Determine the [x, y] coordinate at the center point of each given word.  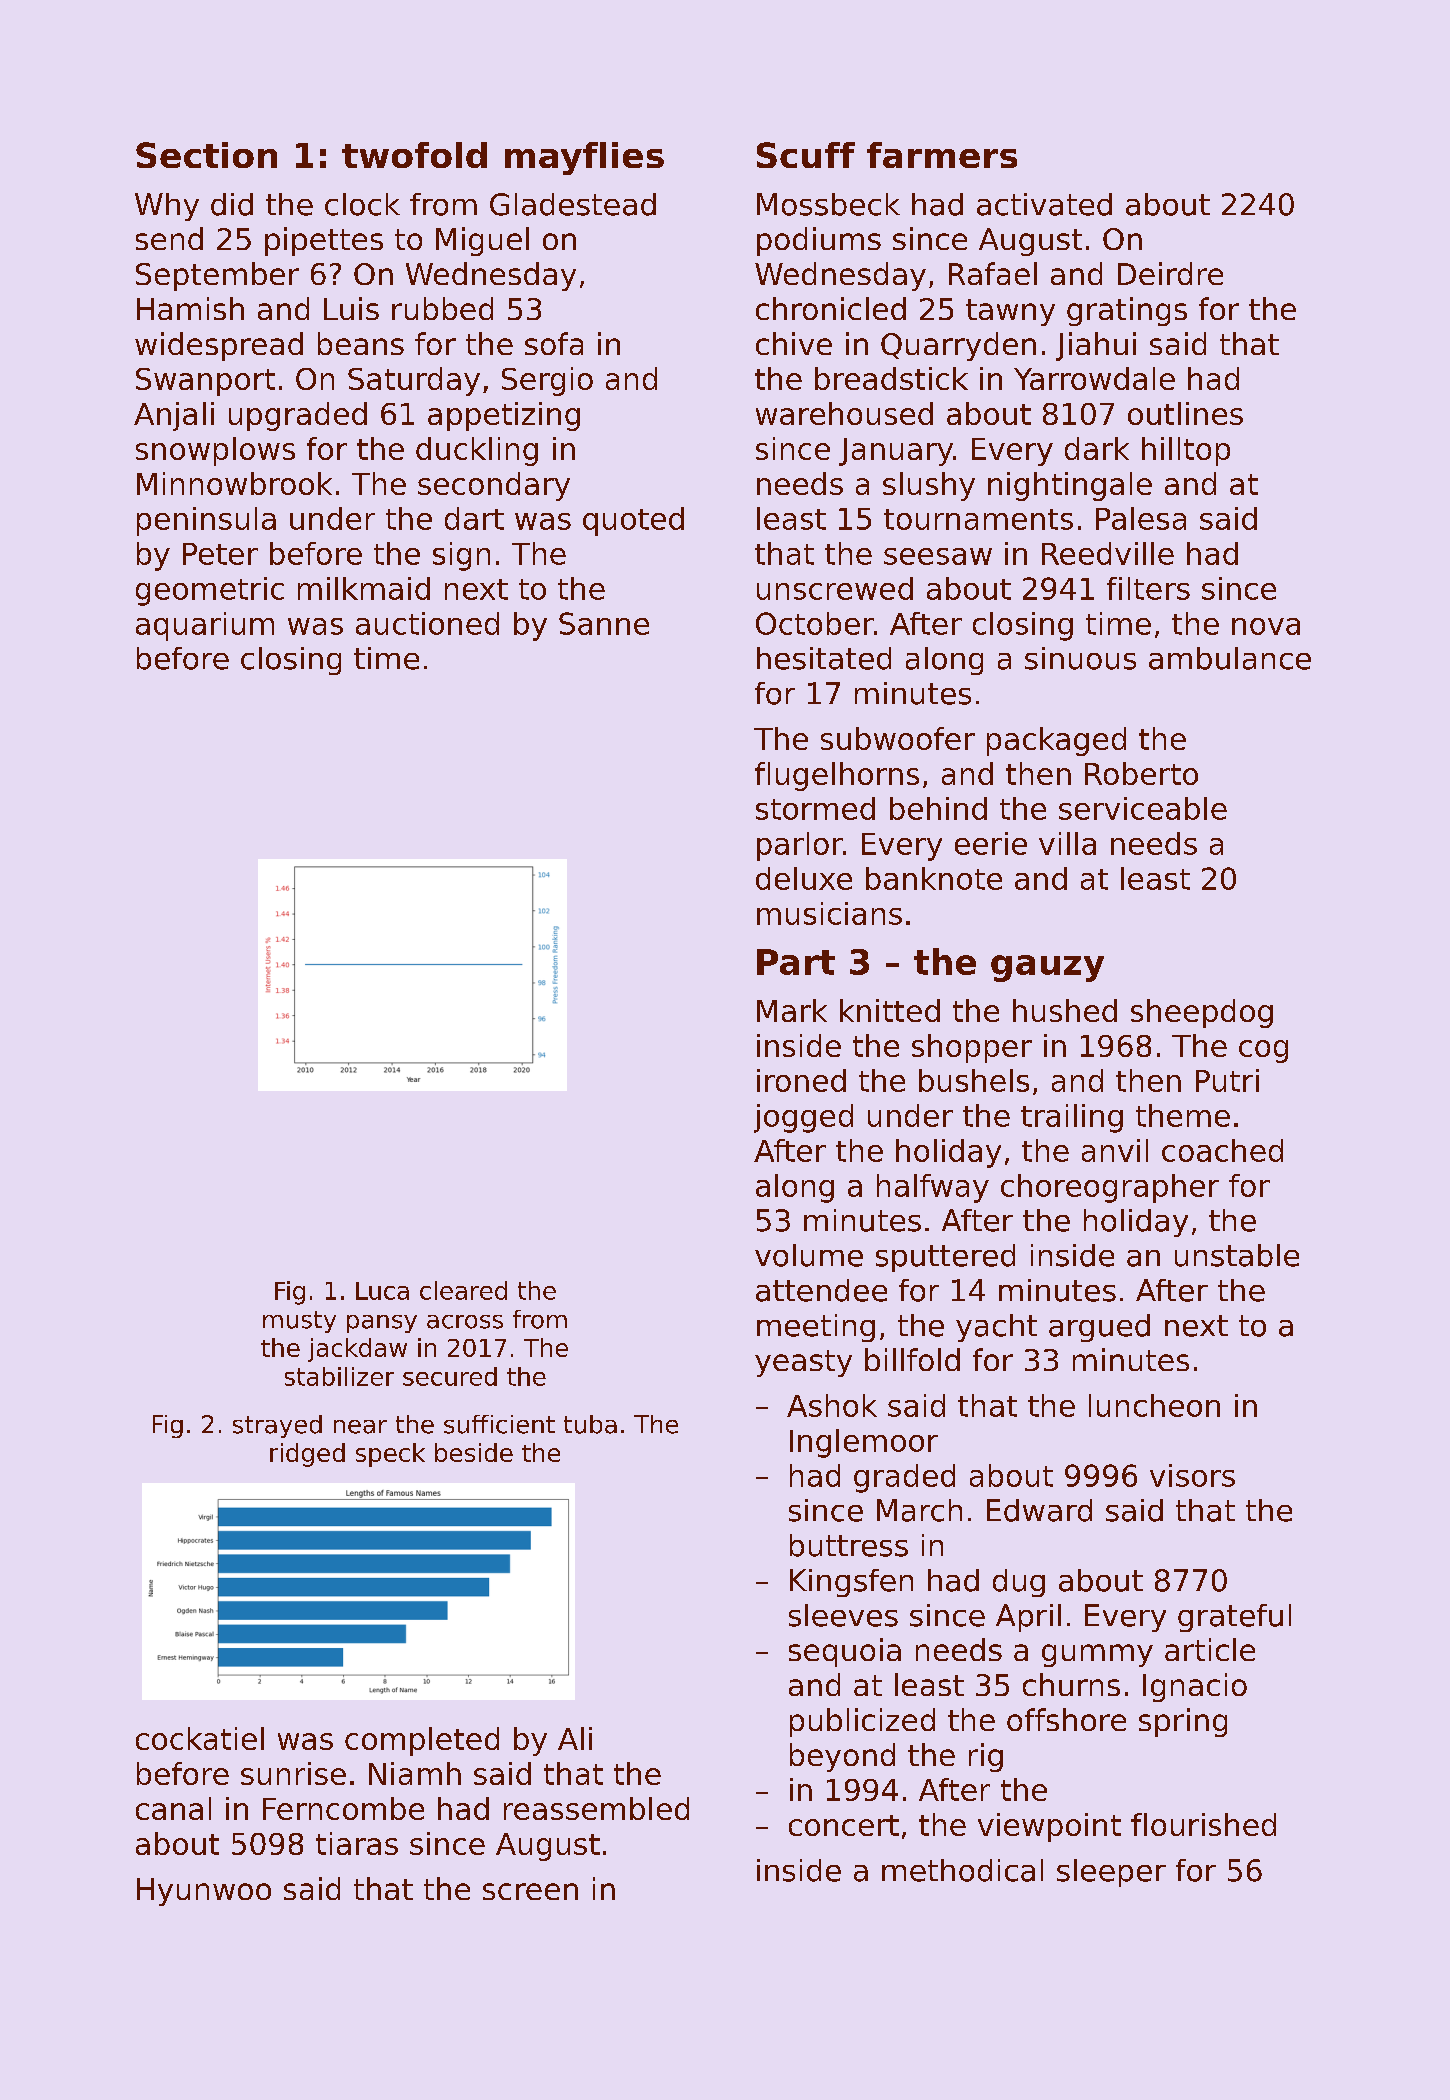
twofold [414, 155]
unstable [1237, 1255]
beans [361, 343]
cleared [463, 1290]
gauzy [1047, 968]
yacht [996, 1328]
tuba [590, 1424]
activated [1044, 204]
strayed [277, 1426]
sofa [554, 343]
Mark [792, 1010]
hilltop [1186, 451]
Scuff [806, 155]
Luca [382, 1291]
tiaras [357, 1843]
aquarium [205, 626]
